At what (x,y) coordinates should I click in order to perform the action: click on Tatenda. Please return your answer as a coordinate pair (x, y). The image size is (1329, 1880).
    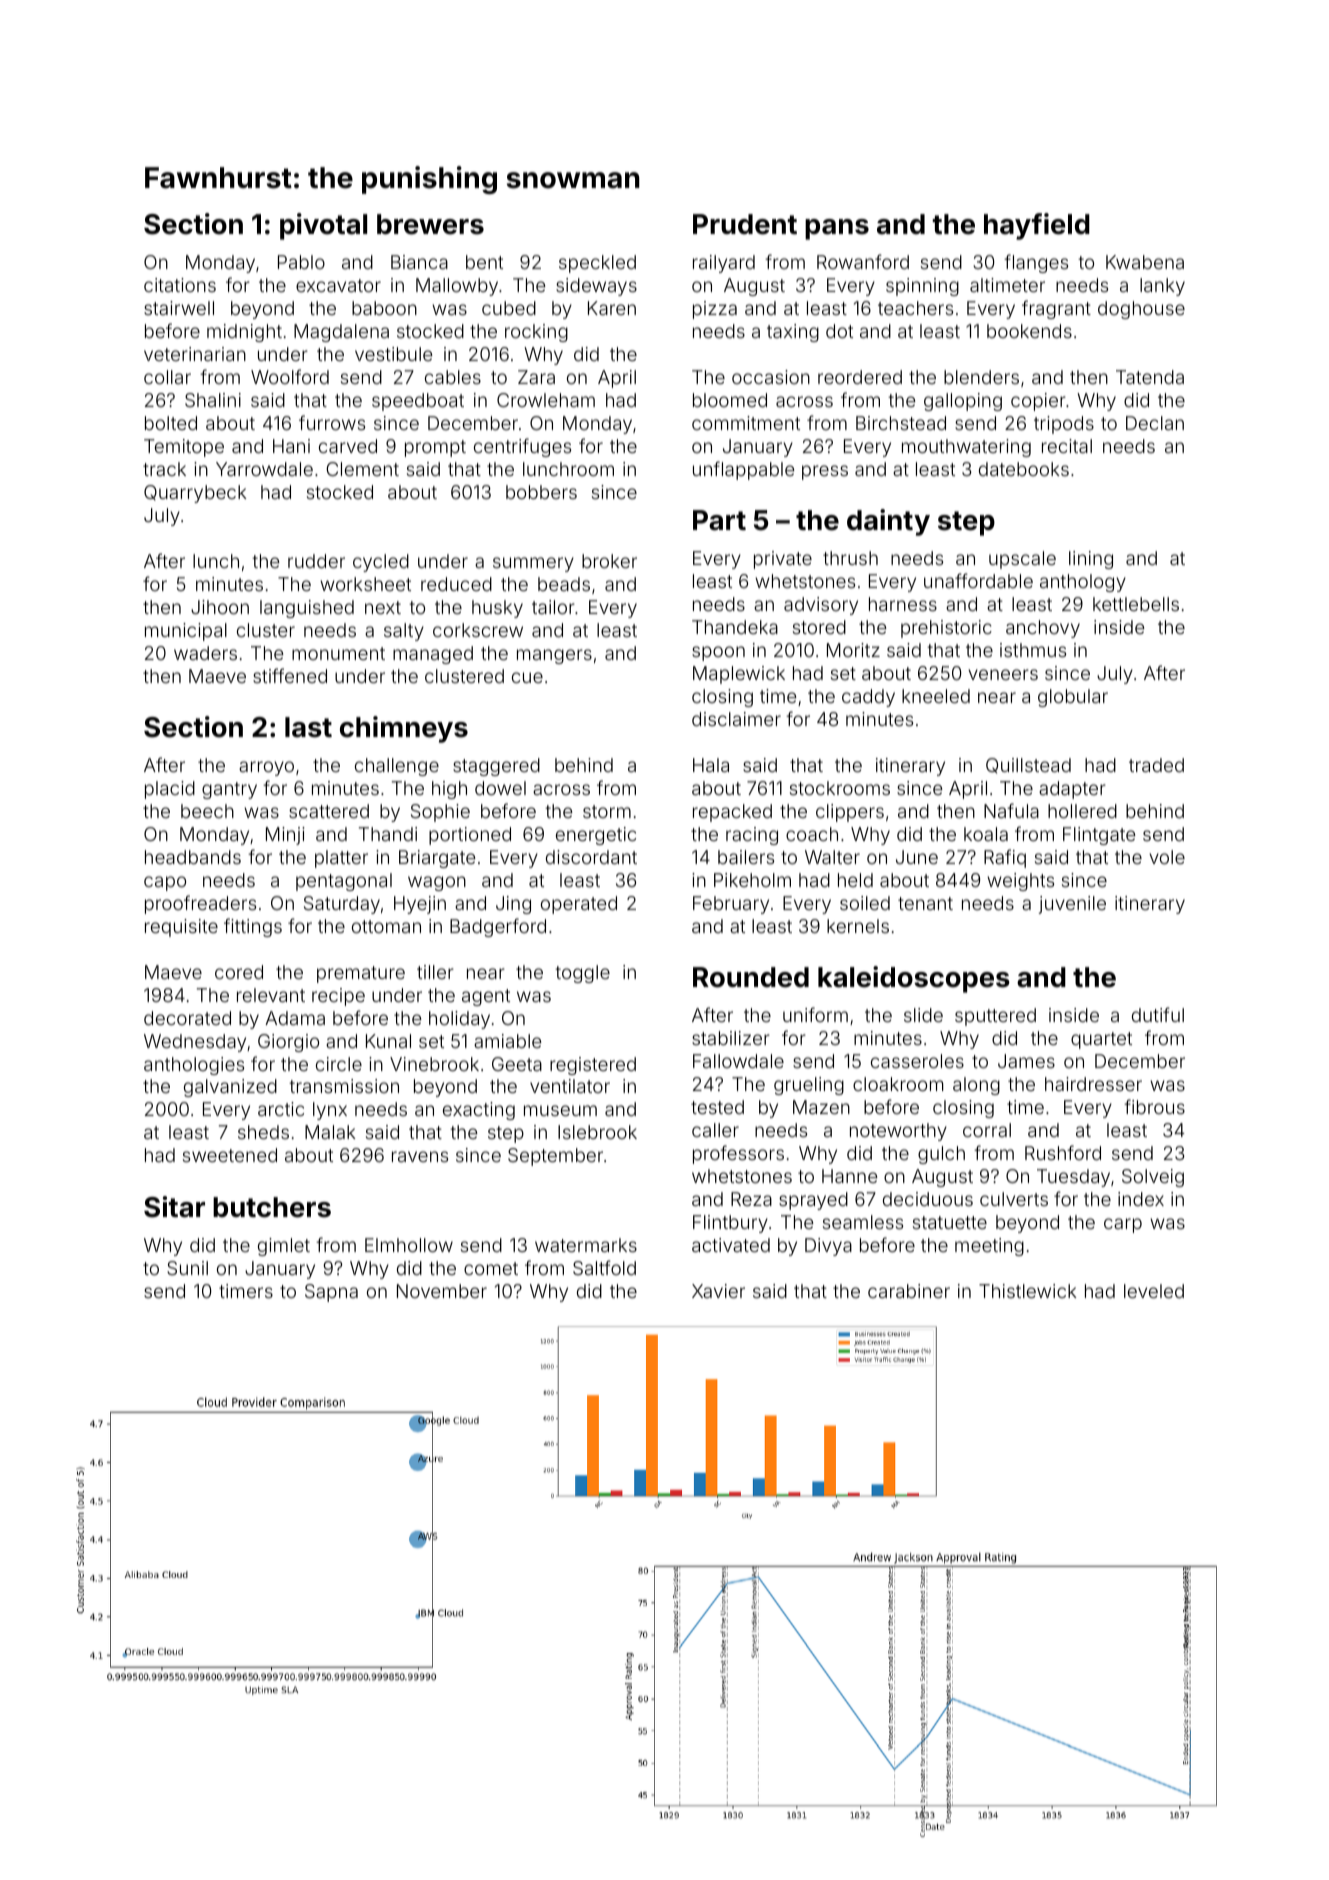
    Looking at the image, I should click on (1150, 377).
